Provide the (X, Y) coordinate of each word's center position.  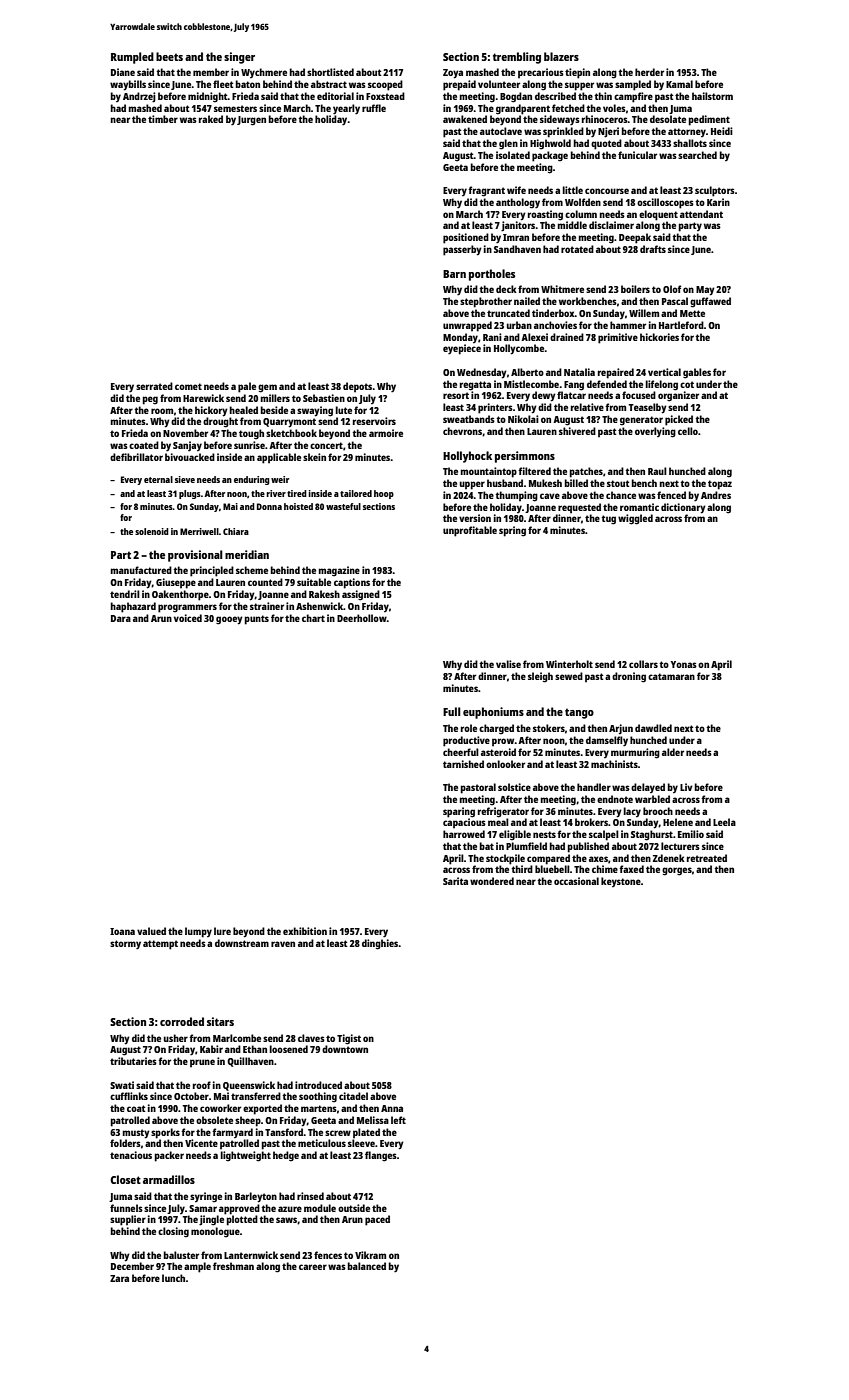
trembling (517, 58)
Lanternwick (251, 1255)
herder (649, 72)
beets (169, 56)
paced (377, 1220)
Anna (392, 1108)
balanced (367, 1266)
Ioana (122, 931)
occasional (576, 881)
